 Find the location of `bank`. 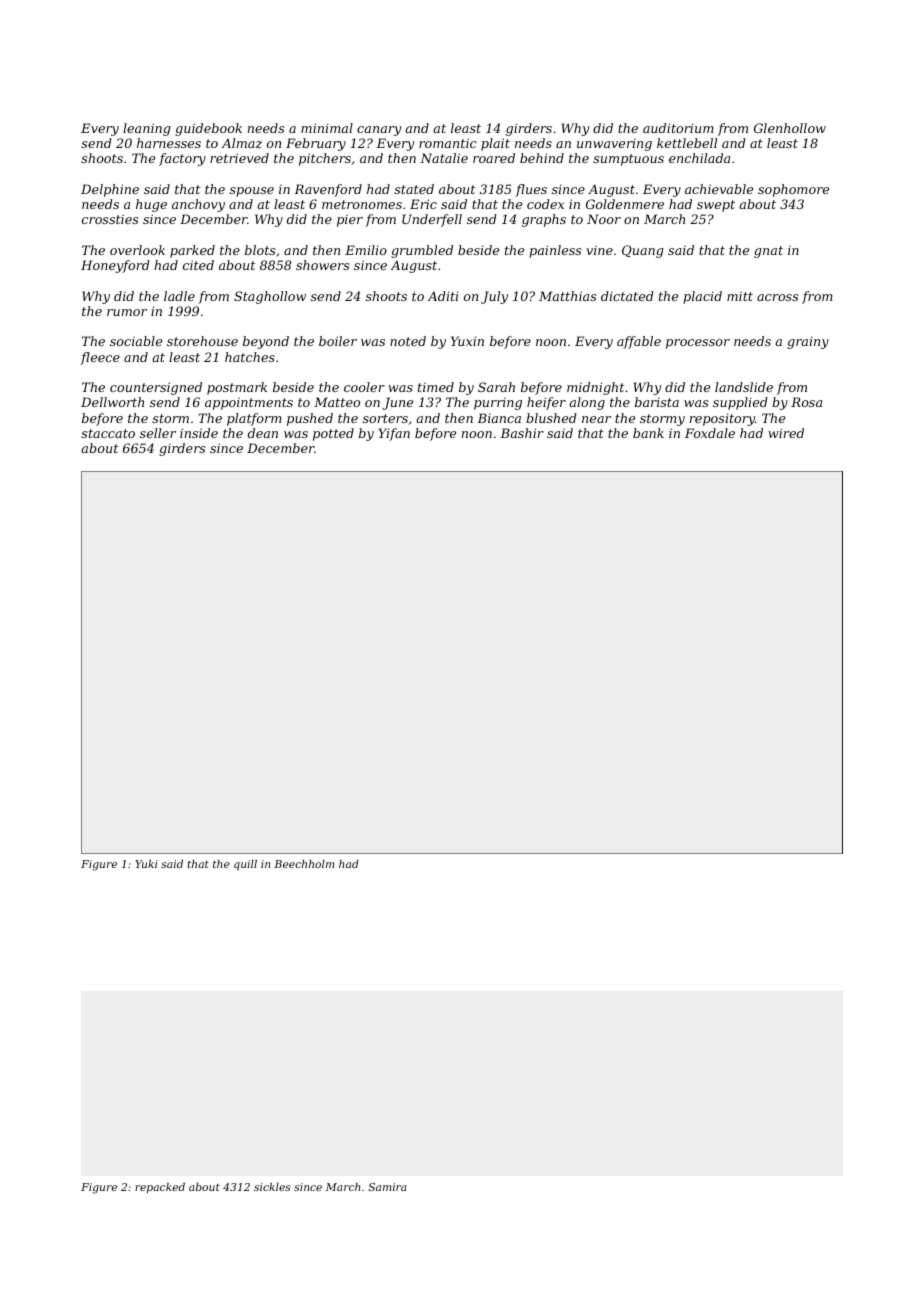

bank is located at coordinates (648, 433).
